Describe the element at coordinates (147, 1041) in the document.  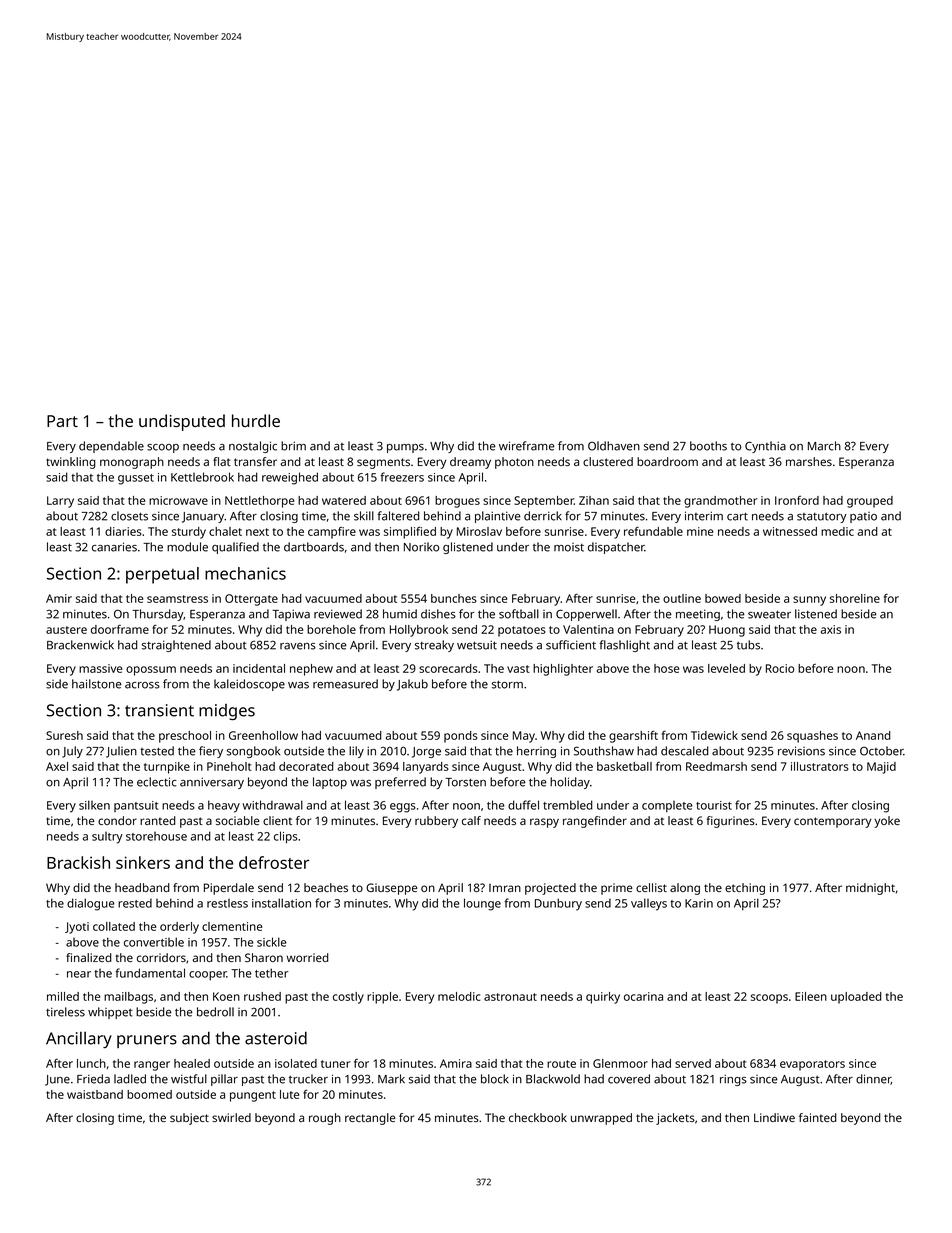
I see `pruners` at that location.
